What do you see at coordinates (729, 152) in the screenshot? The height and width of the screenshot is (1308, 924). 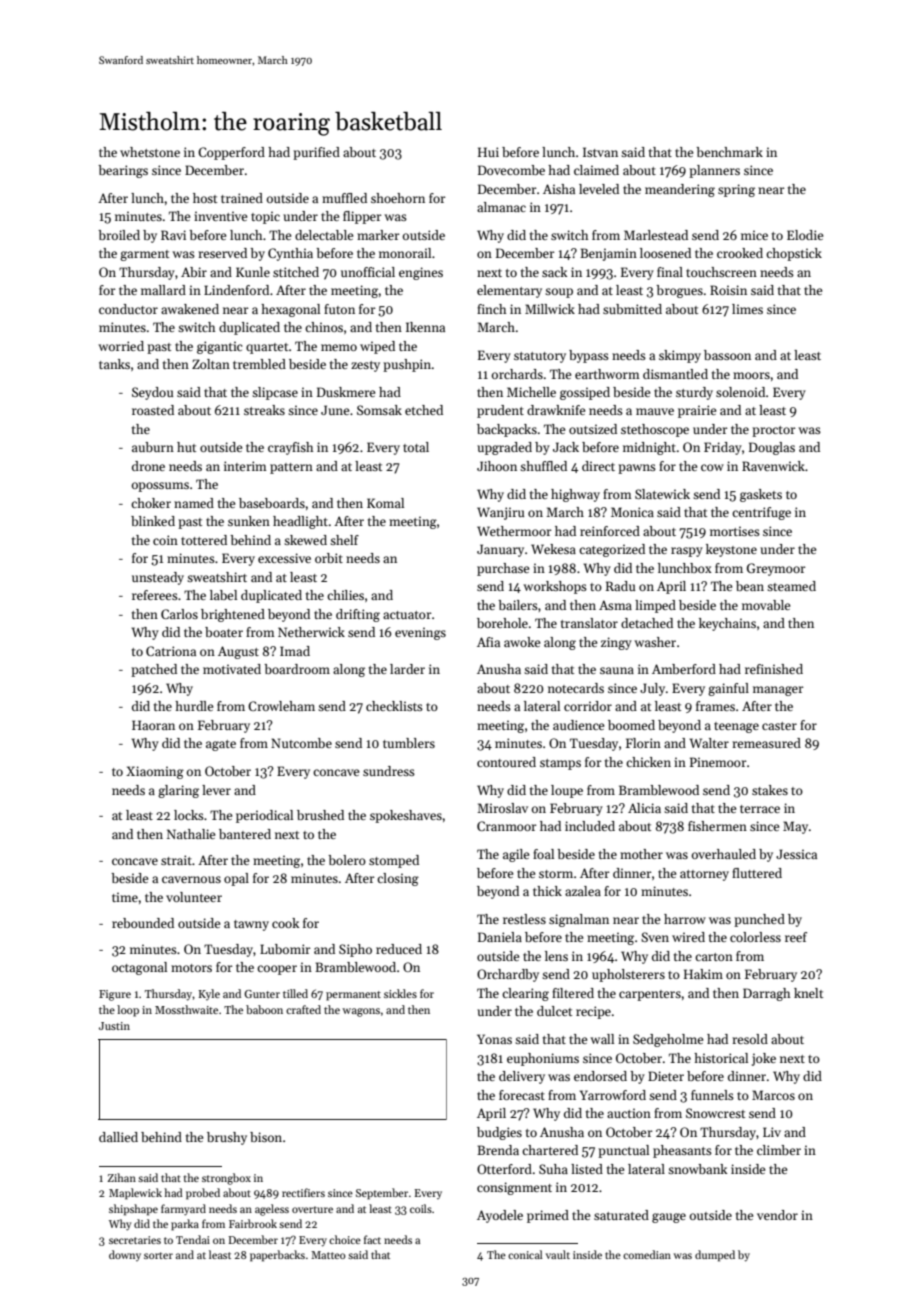 I see `benchmark` at bounding box center [729, 152].
